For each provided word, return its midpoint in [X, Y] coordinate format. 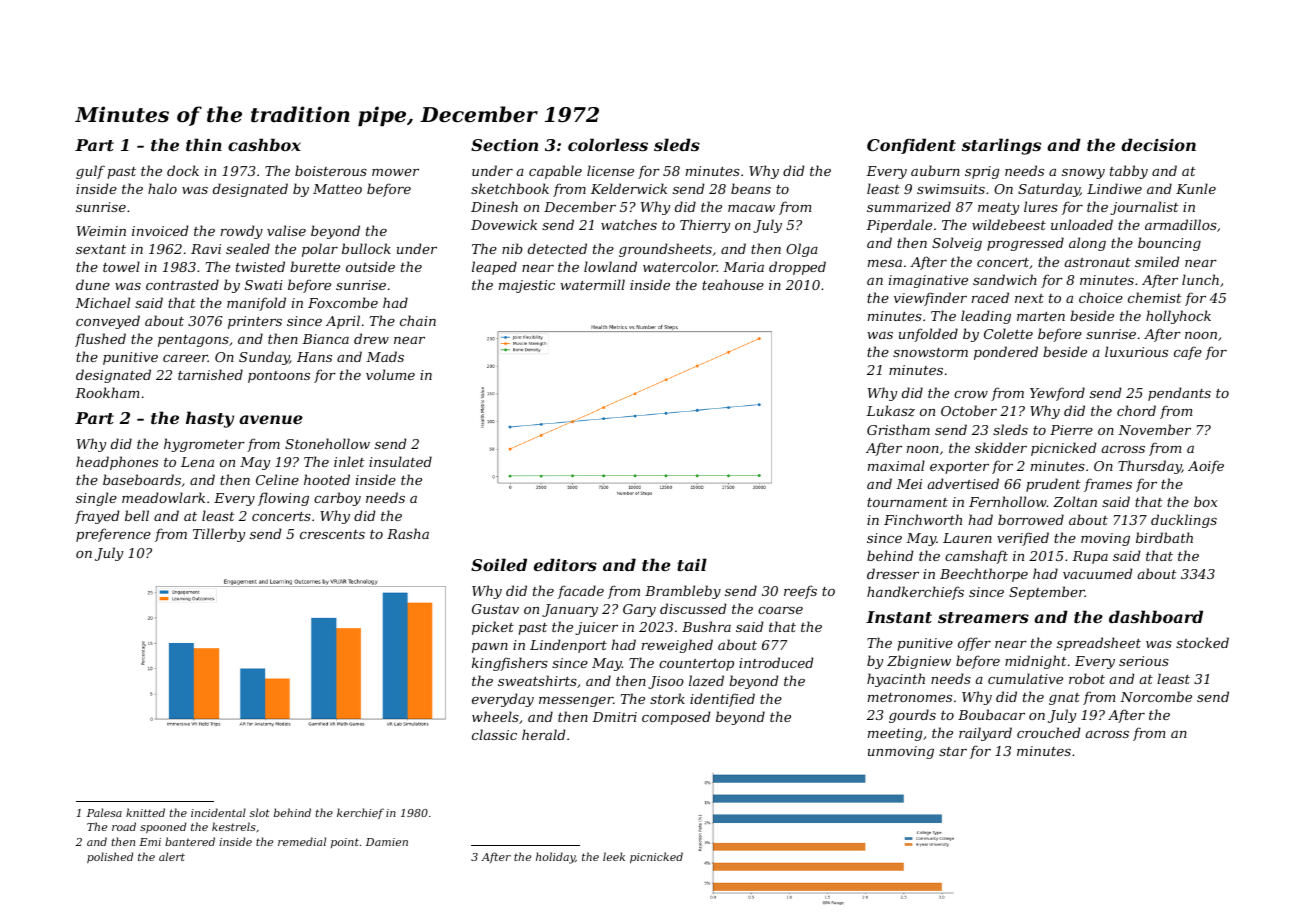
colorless [608, 144]
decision [1158, 144]
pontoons [279, 377]
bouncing [1169, 244]
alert [172, 856]
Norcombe [1156, 696]
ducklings [1184, 521]
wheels [495, 716]
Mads [385, 356]
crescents [332, 534]
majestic [527, 286]
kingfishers [510, 664]
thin [204, 144]
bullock [366, 248]
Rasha [408, 533]
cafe [1188, 353]
